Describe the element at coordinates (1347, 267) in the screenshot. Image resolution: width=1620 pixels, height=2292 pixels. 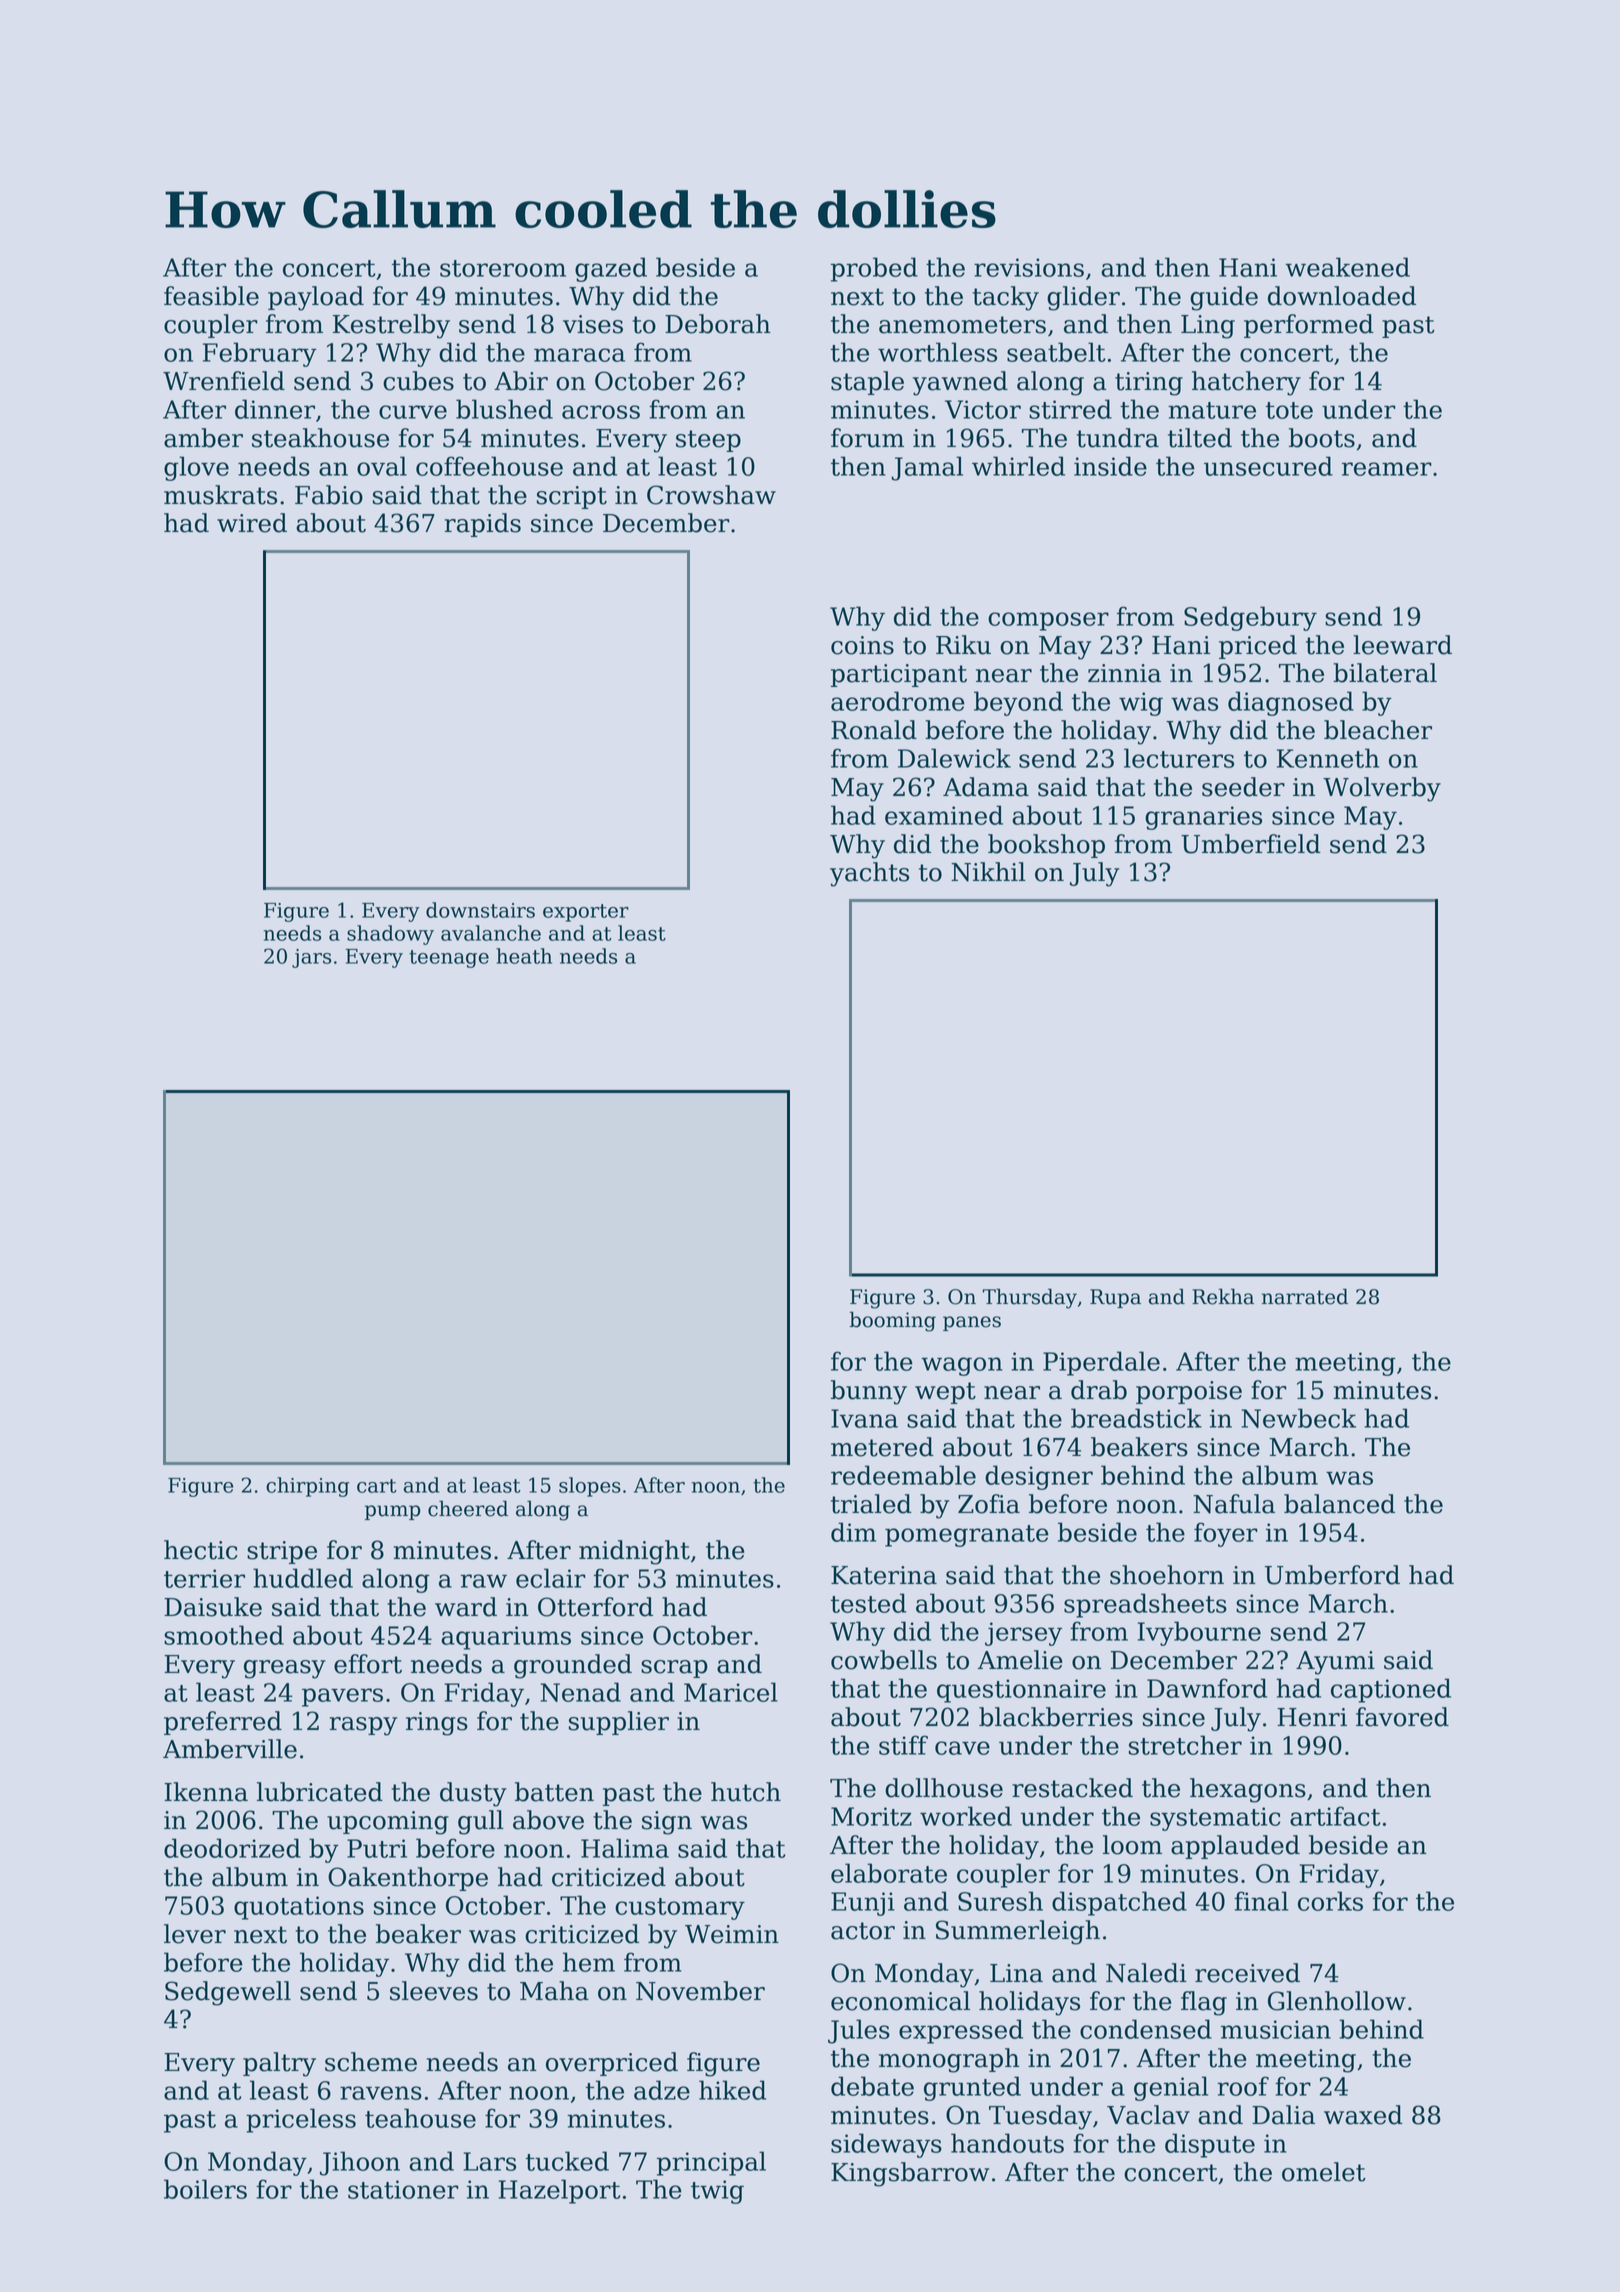
I see `weakened` at that location.
